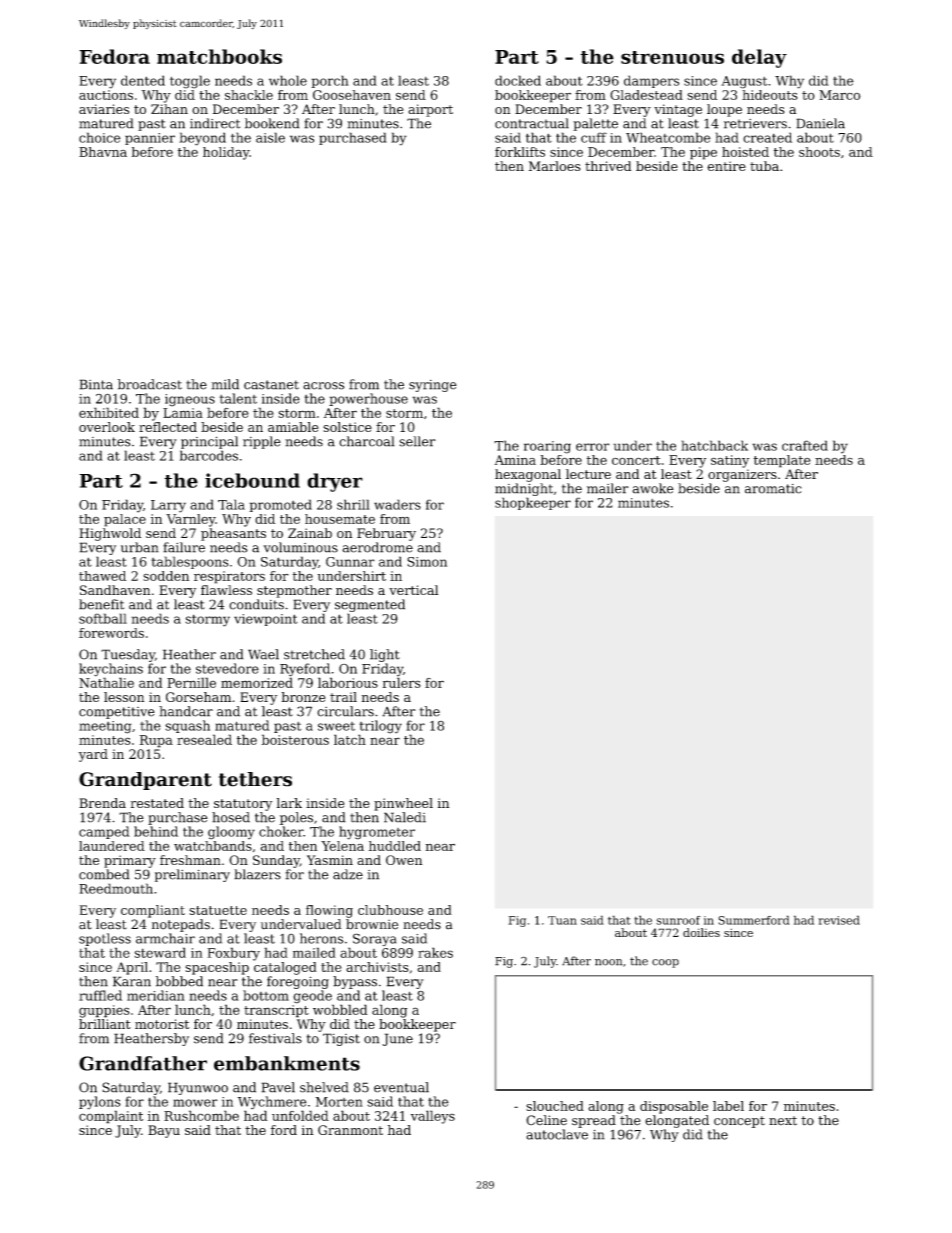 Image resolution: width=952 pixels, height=1233 pixels. I want to click on broadcast, so click(150, 384).
